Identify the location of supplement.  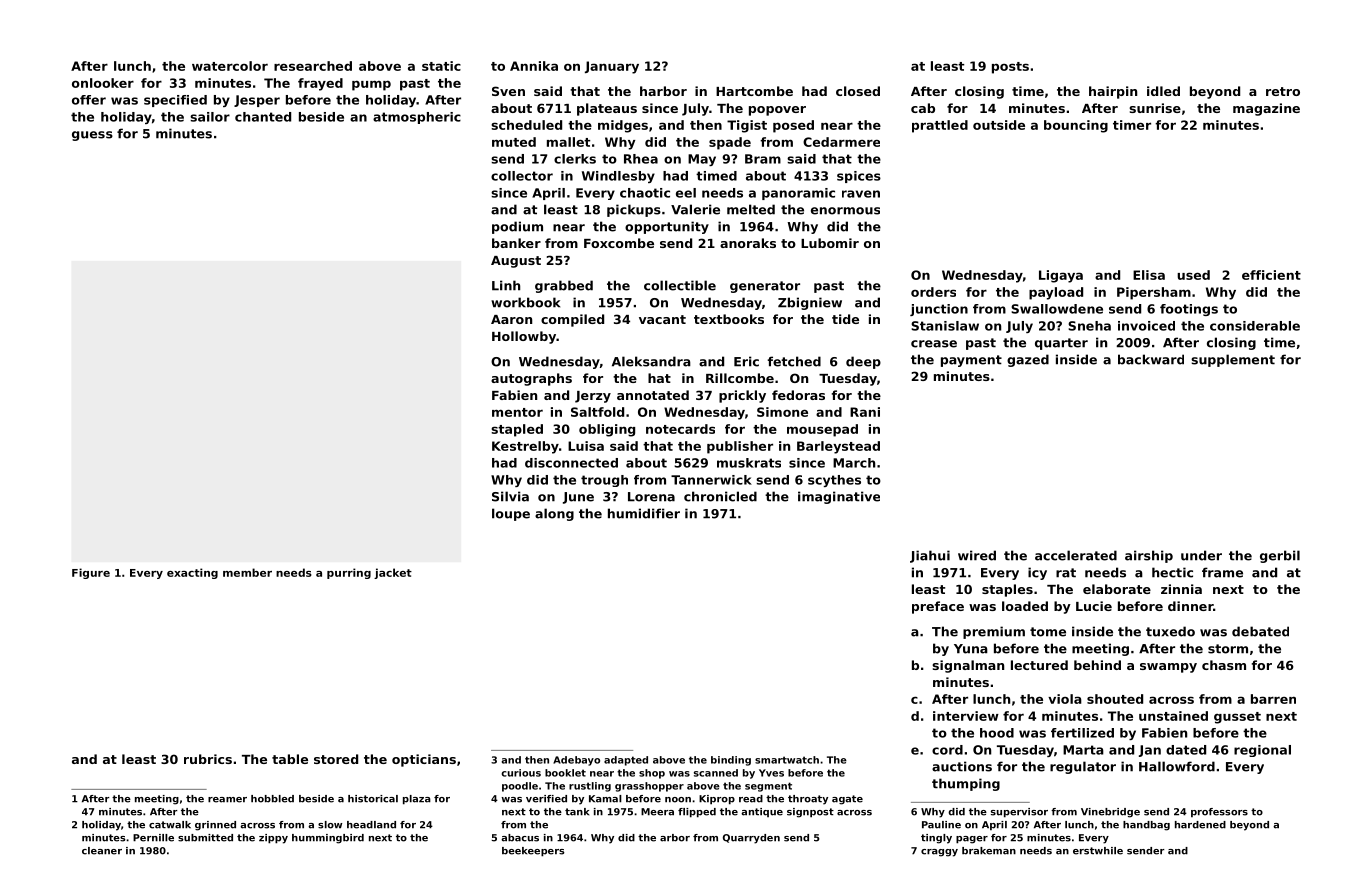
(1233, 360).
